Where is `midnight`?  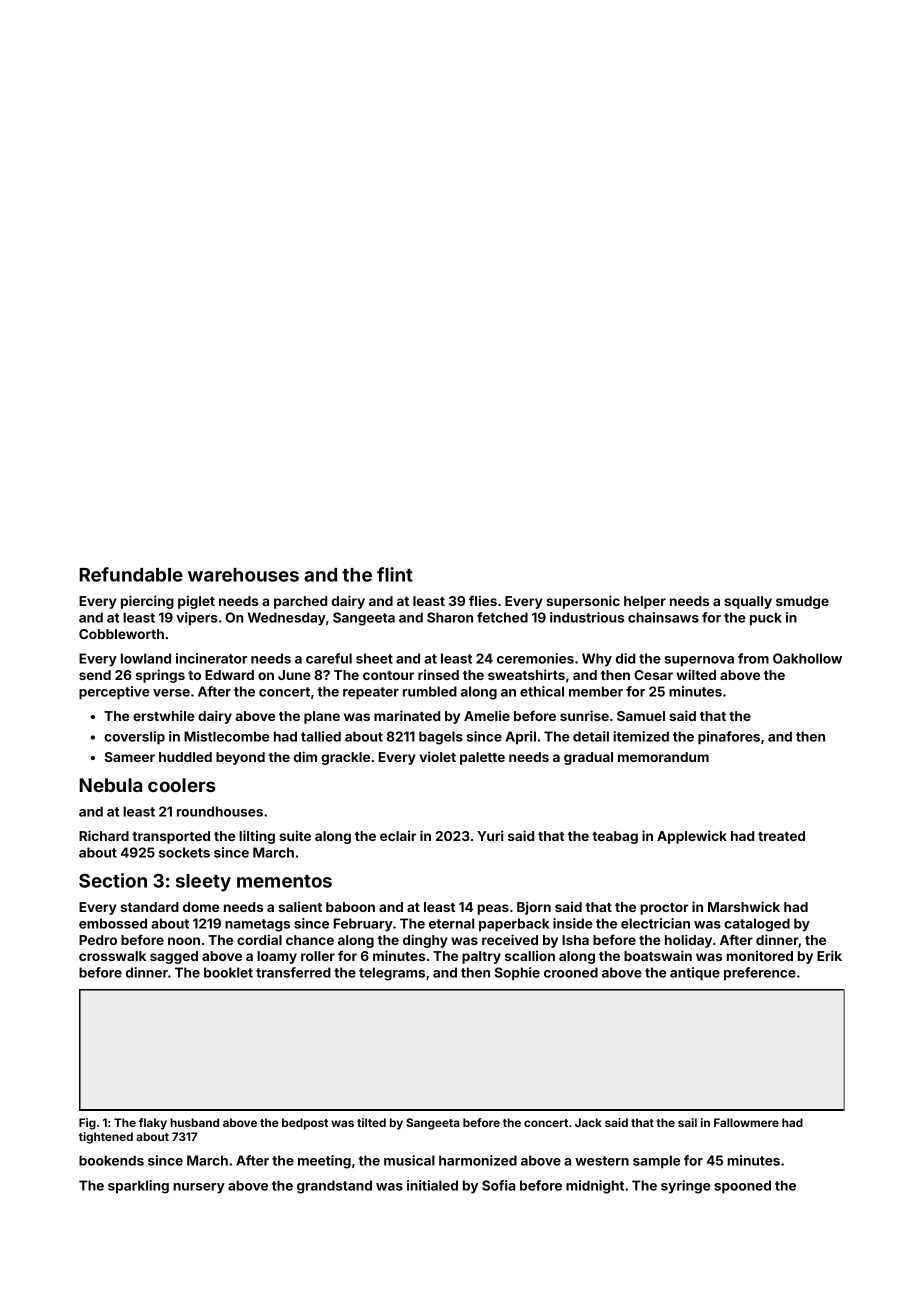 midnight is located at coordinates (595, 1187).
